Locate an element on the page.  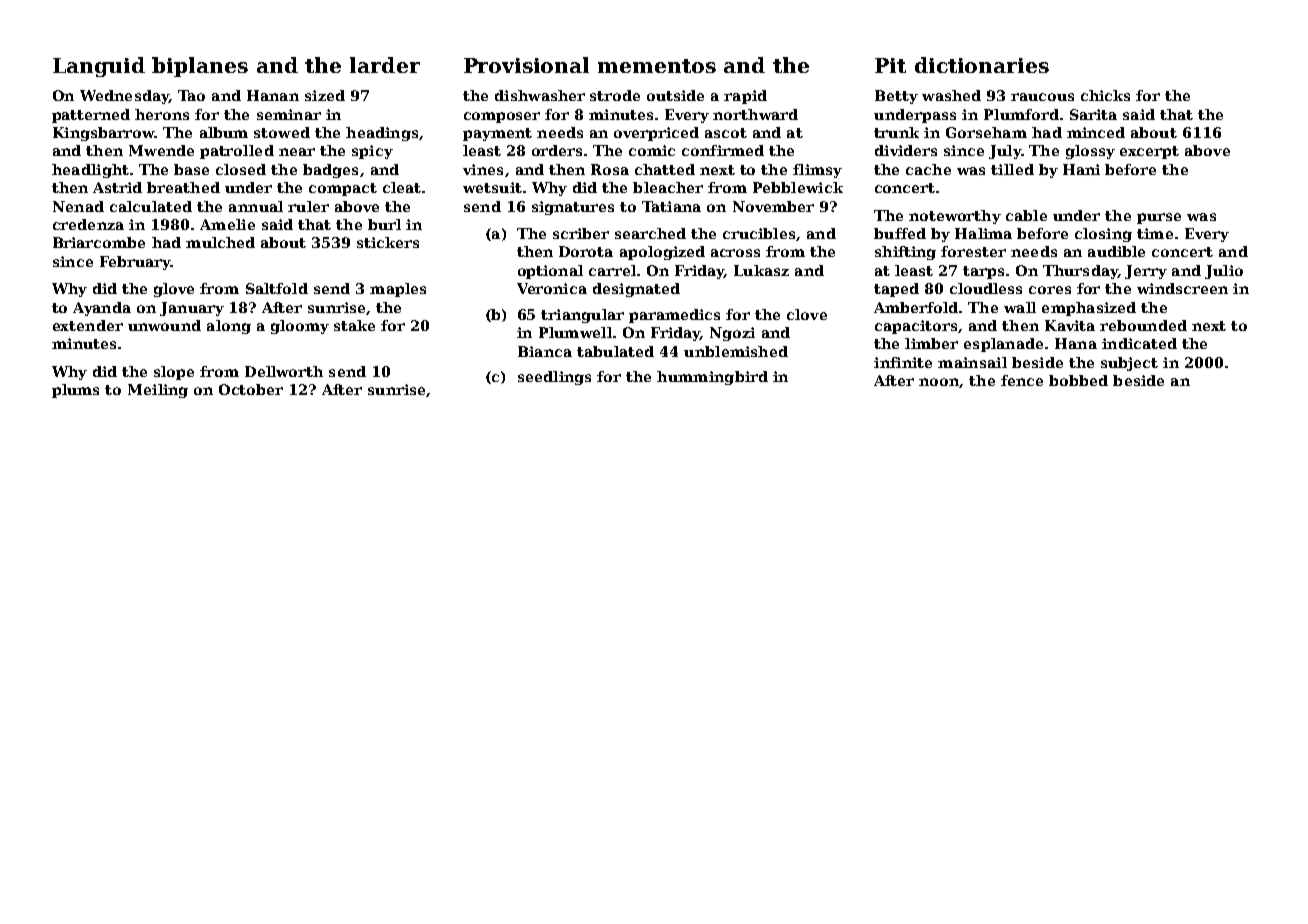
annual is located at coordinates (256, 206).
